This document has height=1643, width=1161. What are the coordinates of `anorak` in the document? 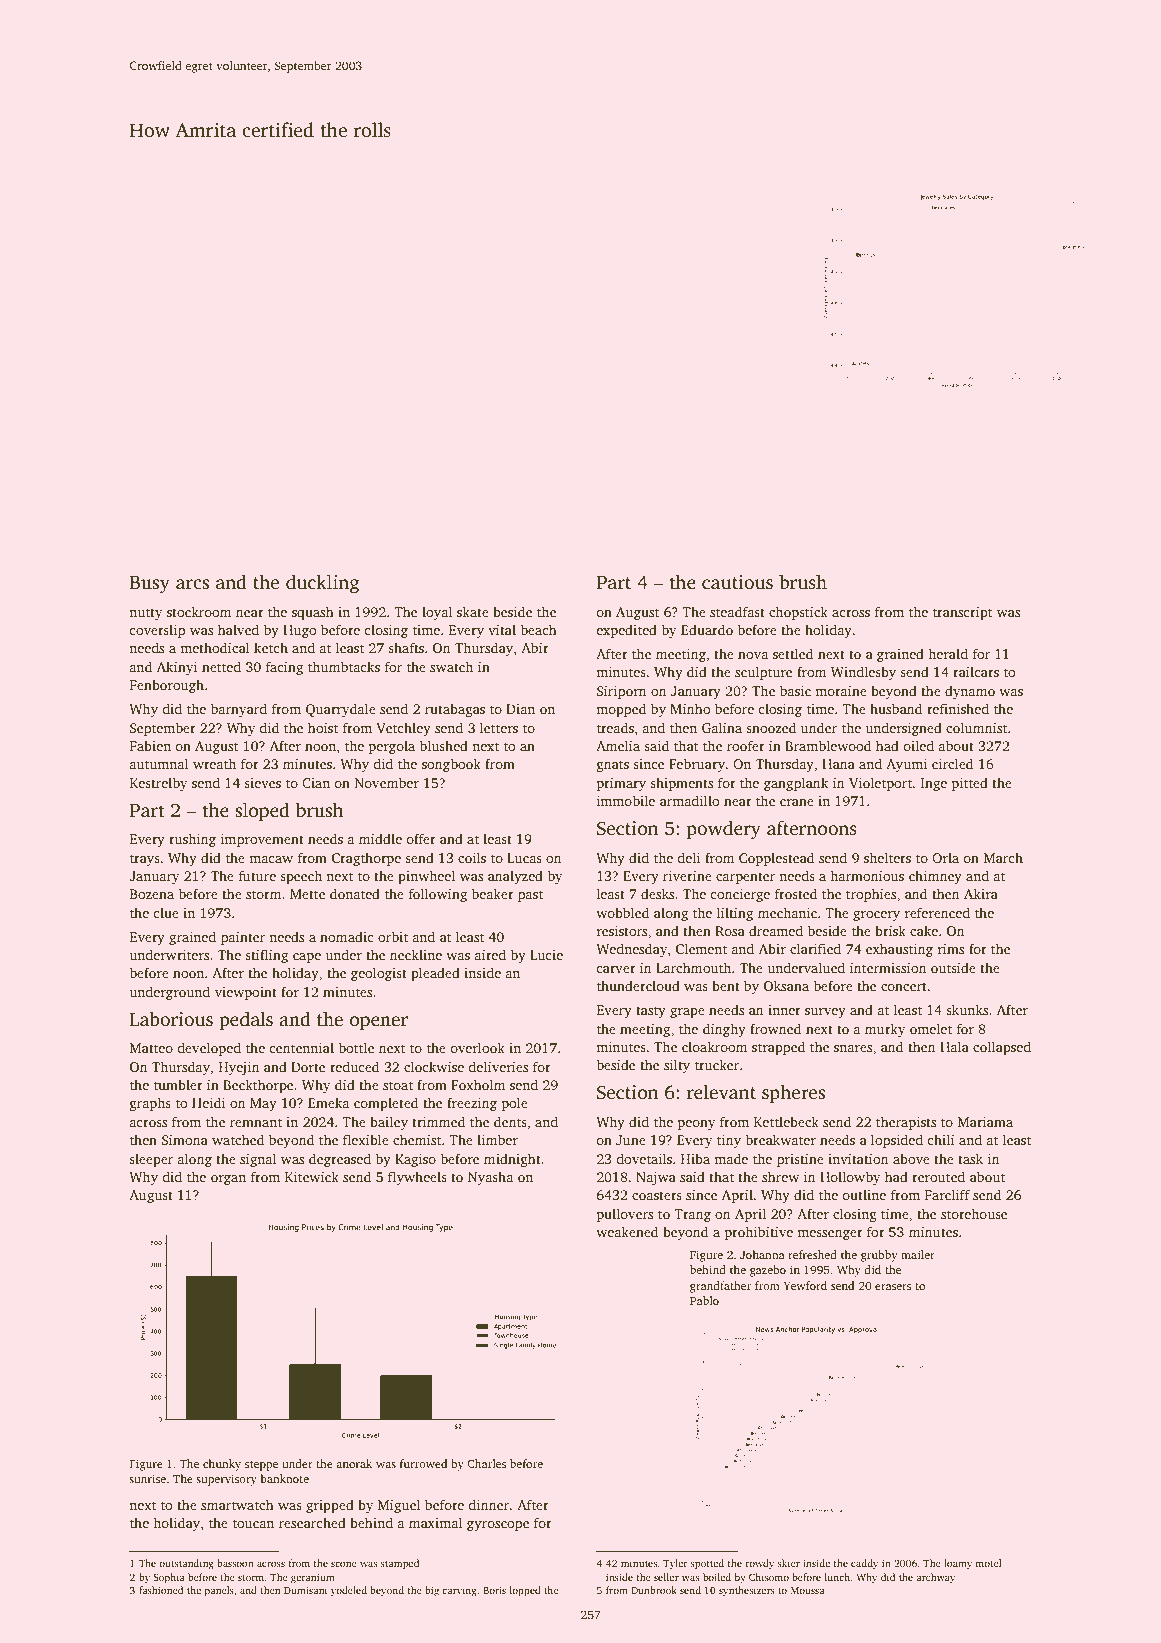 It's located at (354, 1463).
